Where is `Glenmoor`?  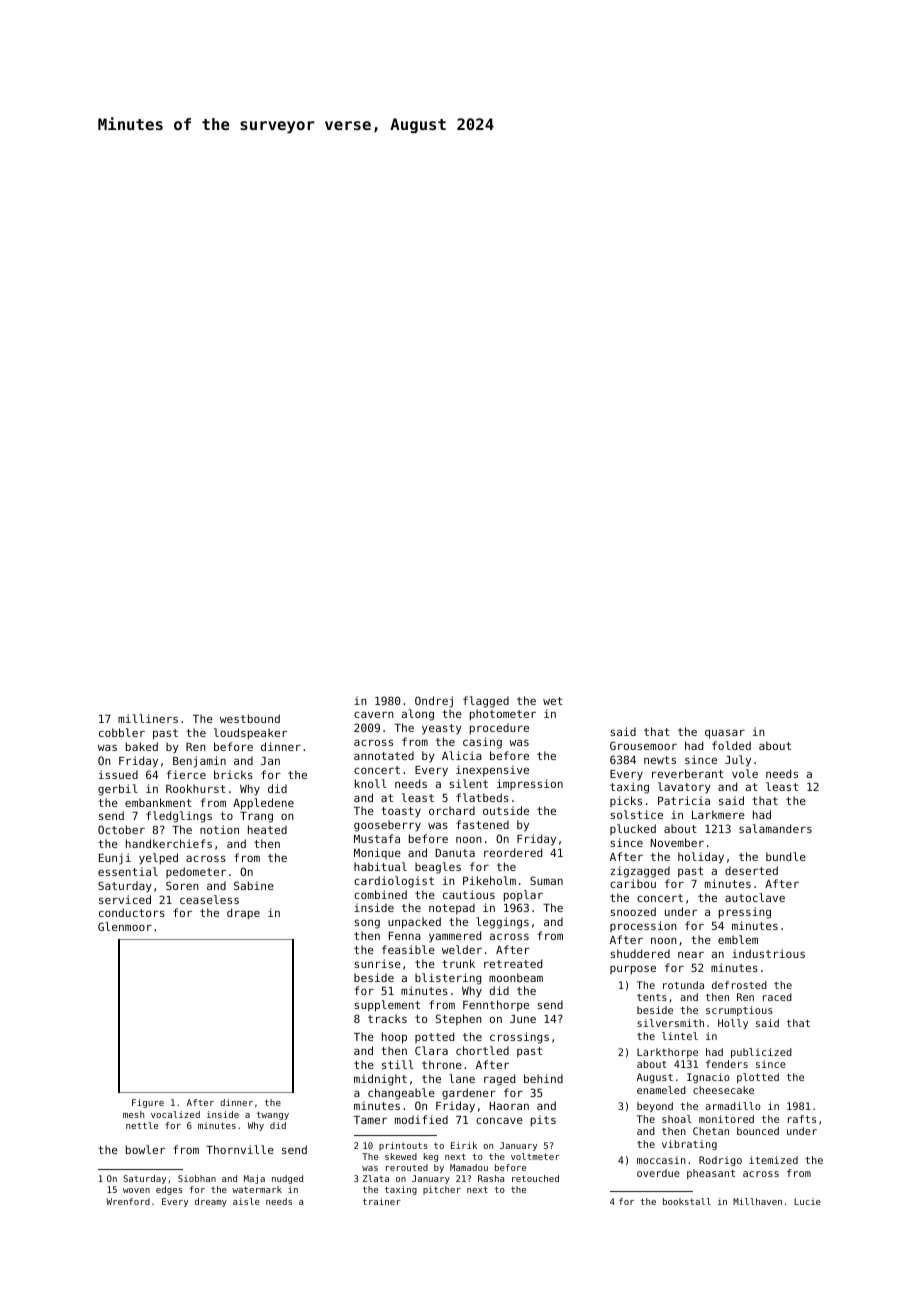
Glenmoor is located at coordinates (125, 926).
